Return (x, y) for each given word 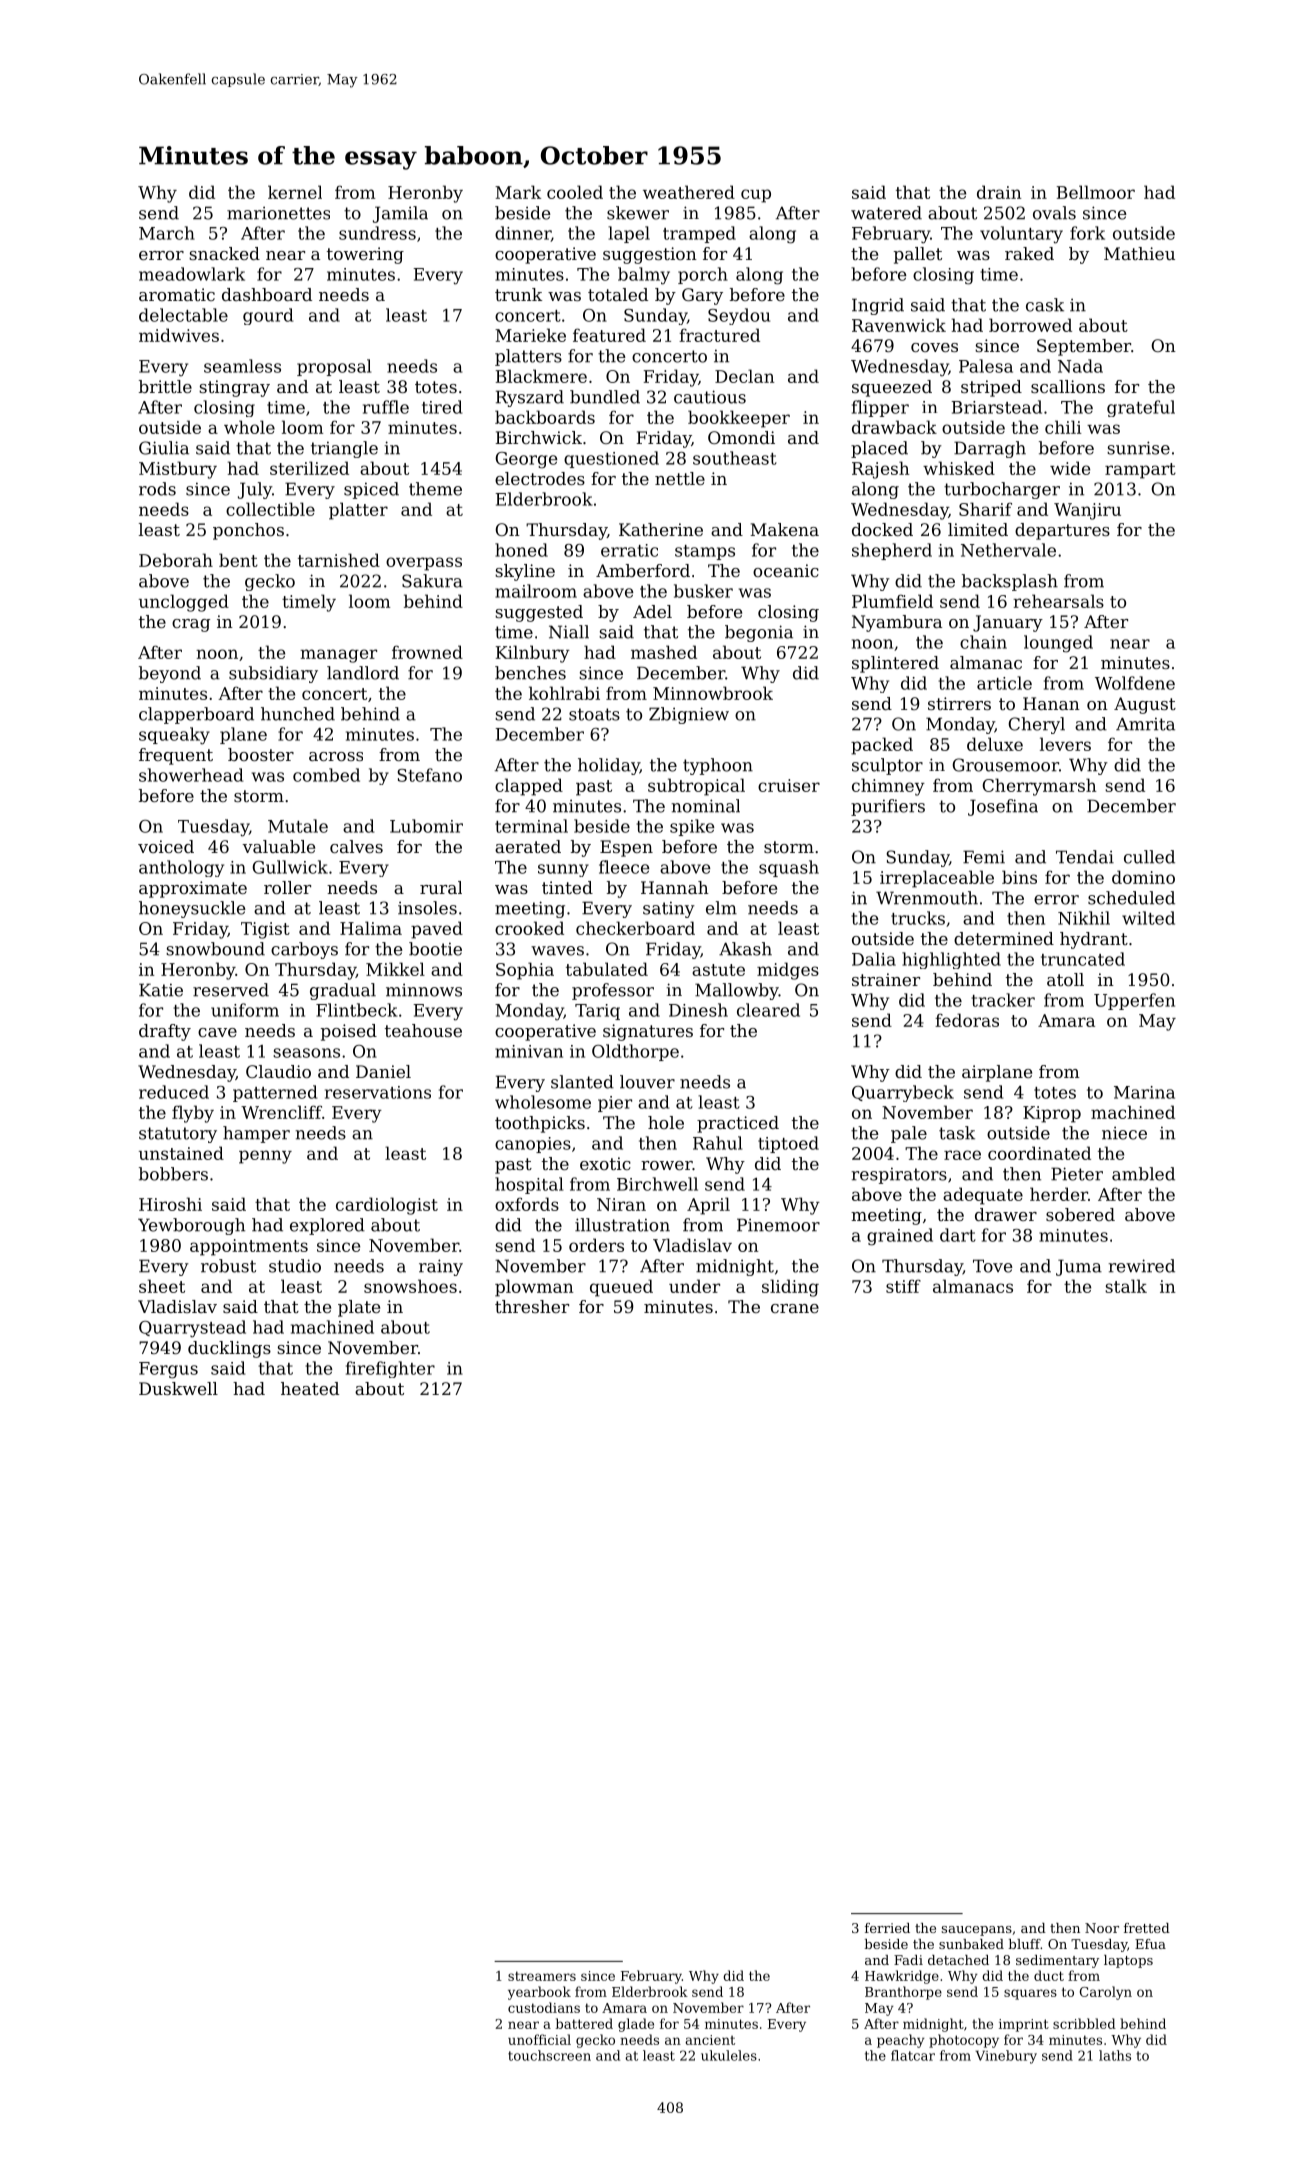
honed (521, 550)
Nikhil (1084, 918)
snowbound (215, 949)
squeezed (892, 388)
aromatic (177, 294)
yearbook (539, 1993)
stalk (1126, 1286)
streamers (542, 1976)
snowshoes (410, 1286)
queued (621, 1288)
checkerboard (635, 928)
